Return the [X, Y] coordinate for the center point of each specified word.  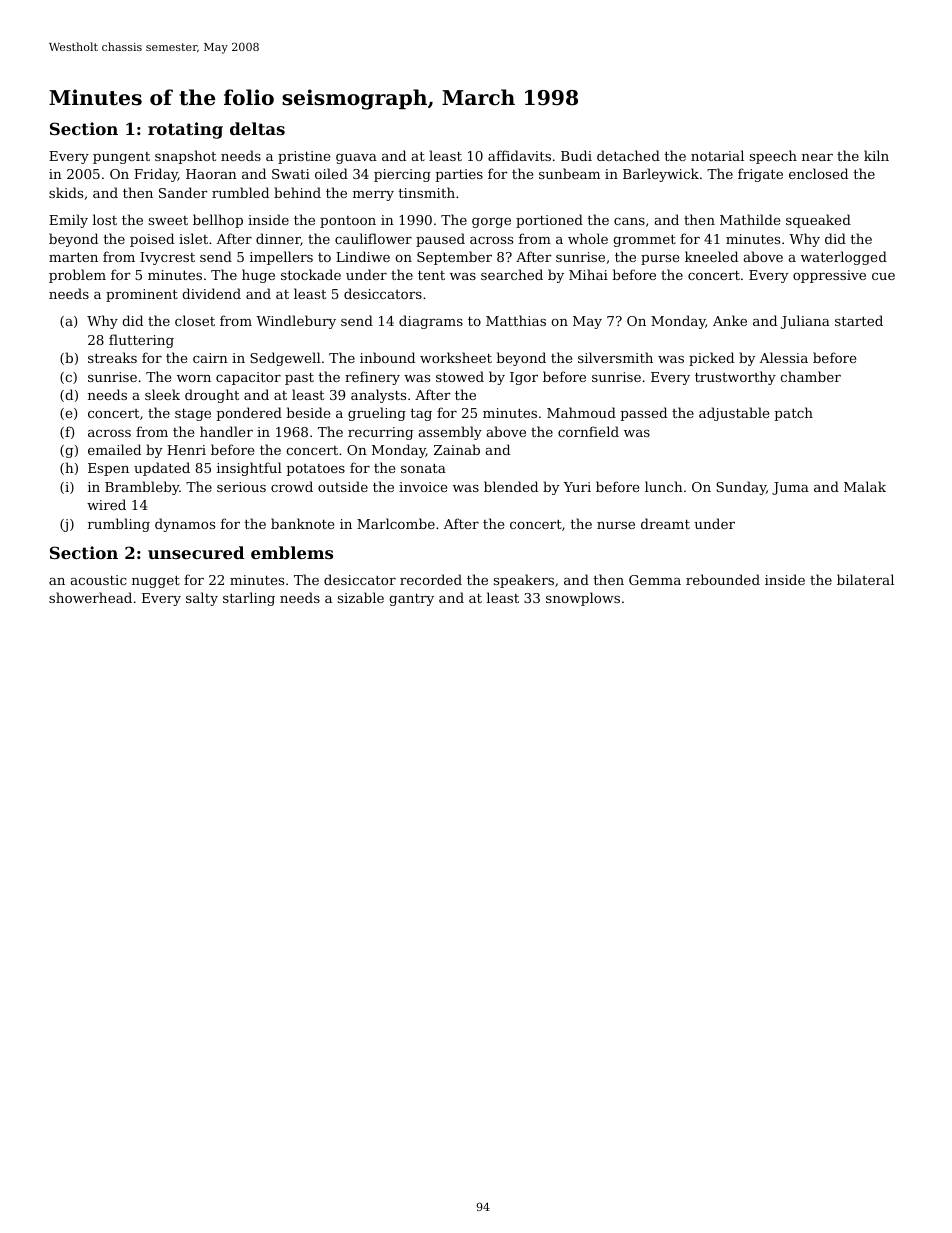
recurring [380, 433]
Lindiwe [363, 256]
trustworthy [735, 378]
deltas [257, 128]
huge [258, 276]
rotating [185, 130]
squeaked [818, 221]
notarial [717, 155]
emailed [114, 449]
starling [249, 599]
